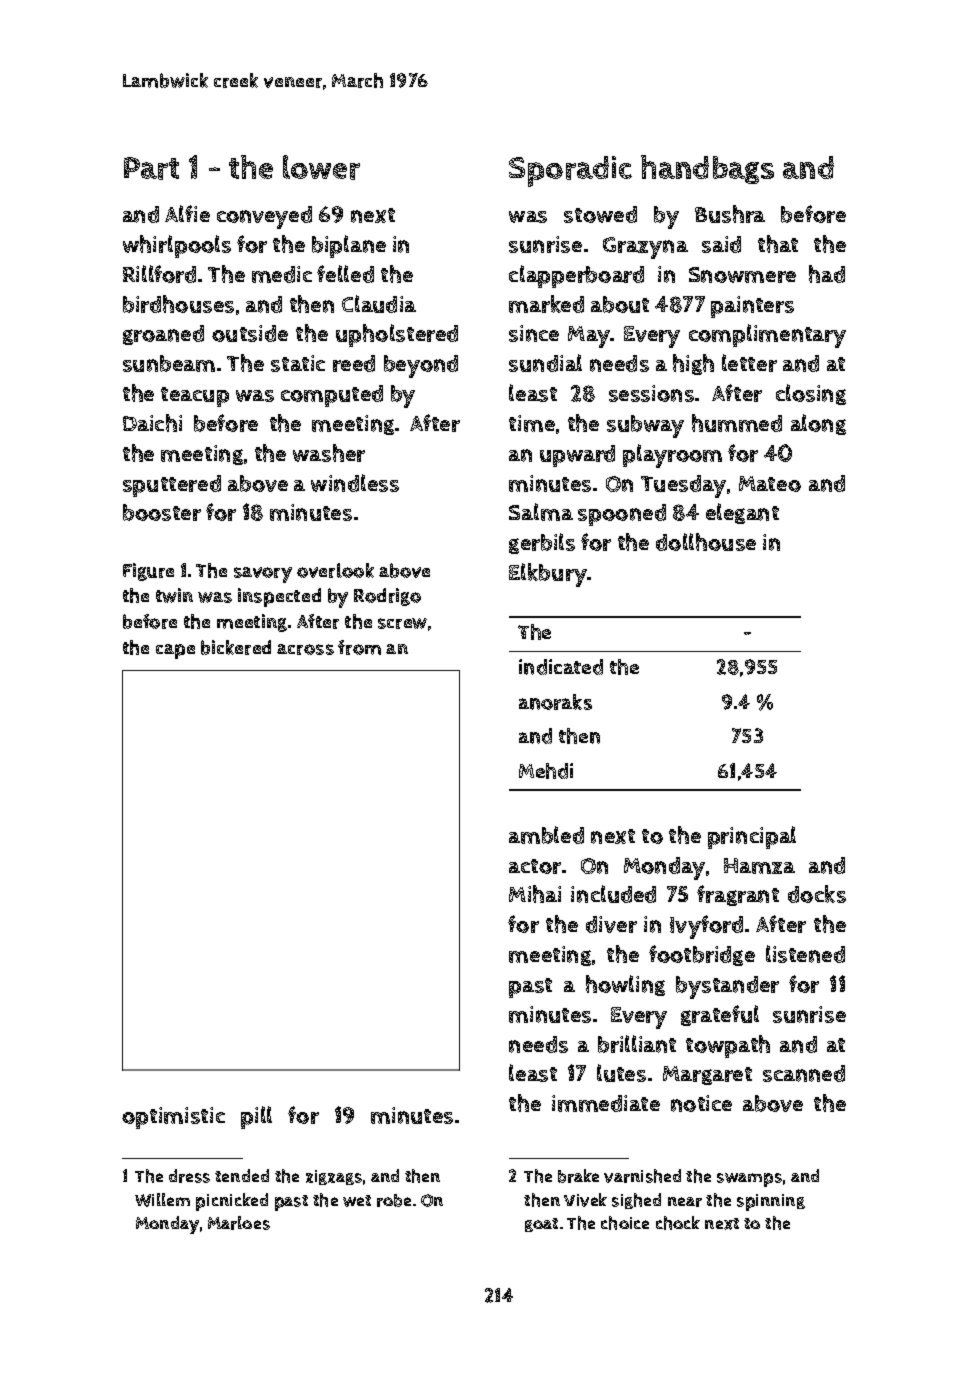 The height and width of the page is (1376, 969). I want to click on across, so click(305, 649).
